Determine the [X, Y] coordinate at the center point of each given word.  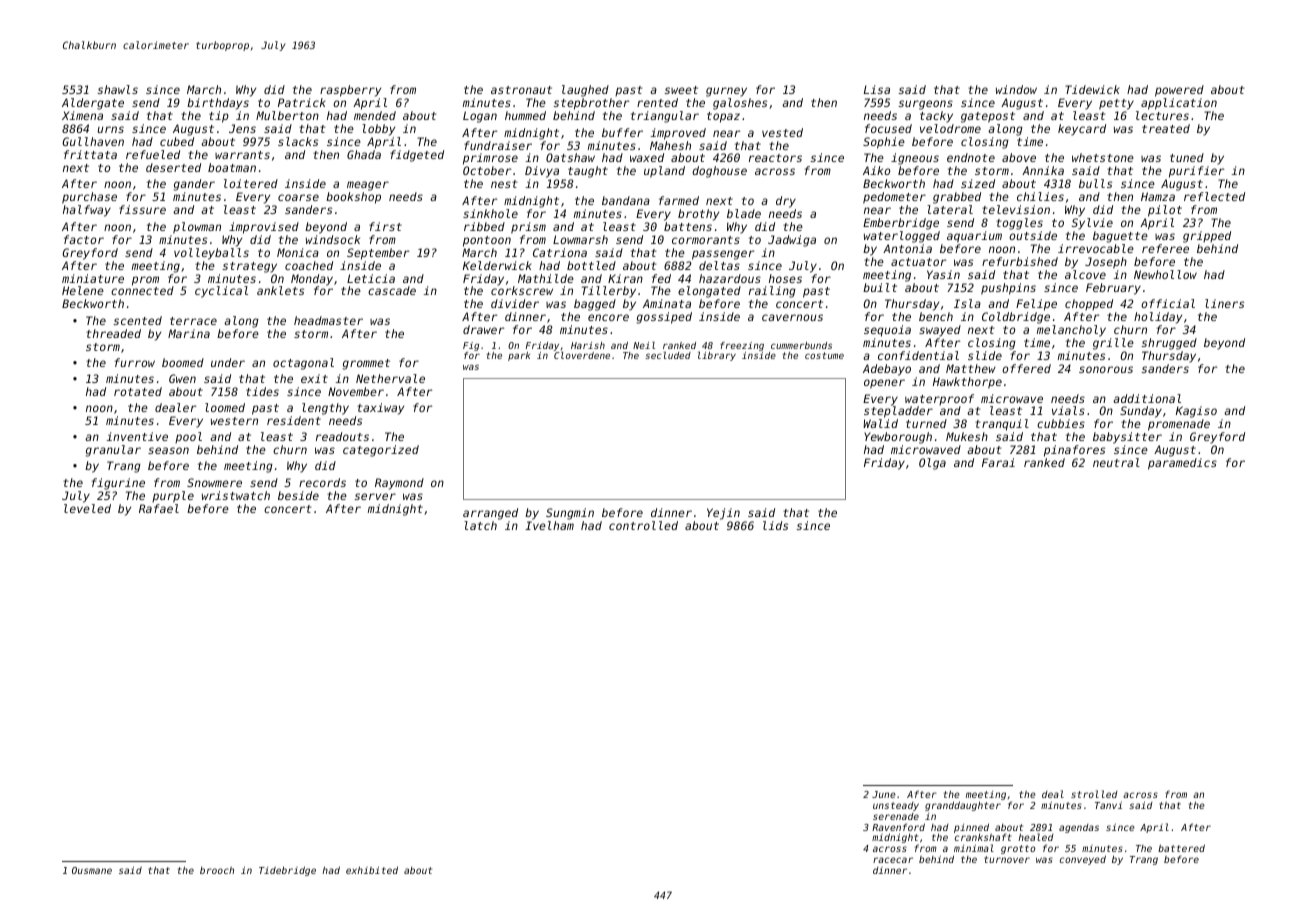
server [375, 496]
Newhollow [1165, 274]
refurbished [1020, 261]
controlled [643, 525]
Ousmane [92, 870]
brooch [217, 870]
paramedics [1182, 464]
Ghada [364, 154]
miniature [93, 278]
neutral [1116, 462]
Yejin [723, 514]
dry [786, 202]
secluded [668, 355]
